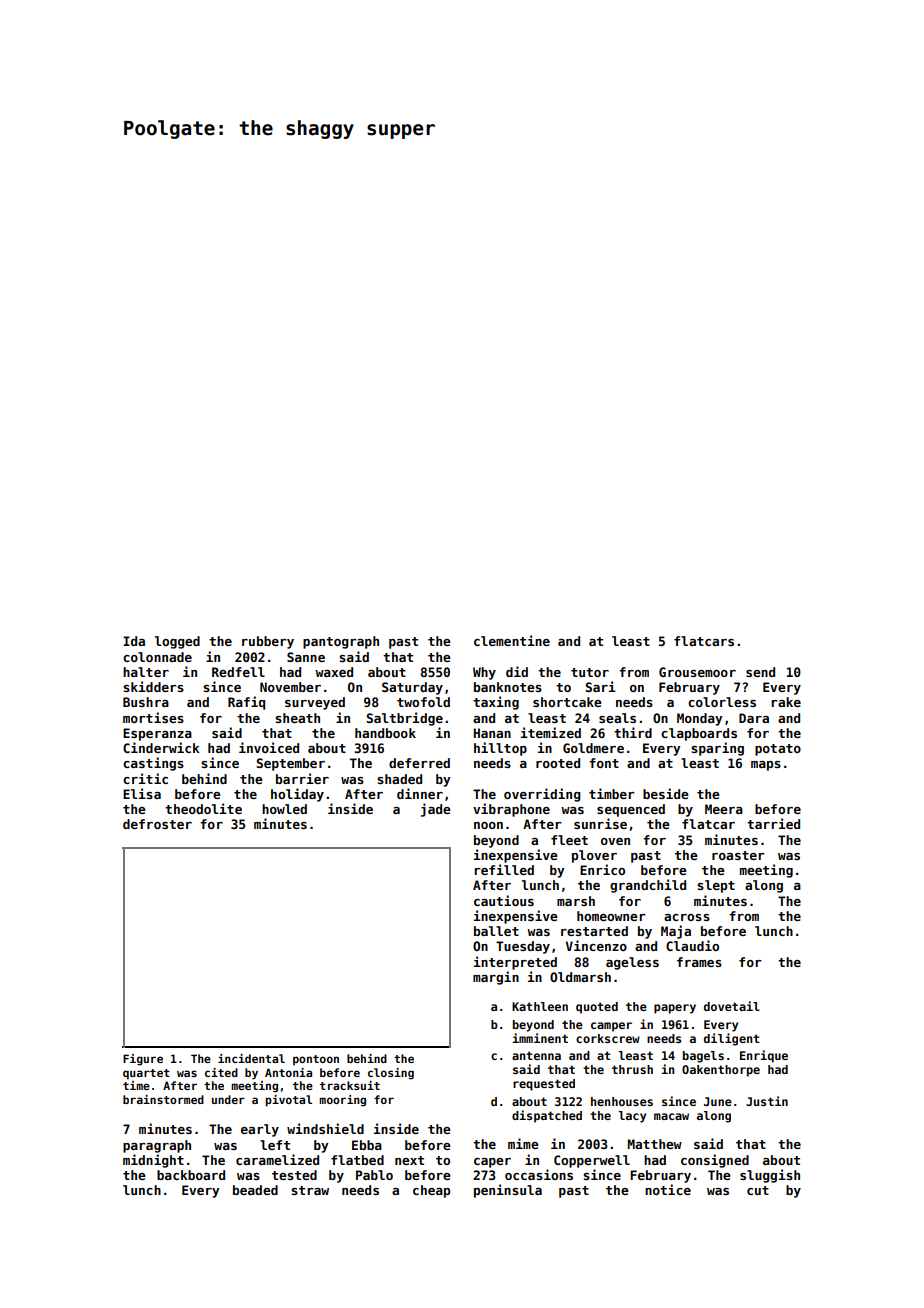  What do you see at coordinates (760, 672) in the document?
I see `send` at bounding box center [760, 672].
